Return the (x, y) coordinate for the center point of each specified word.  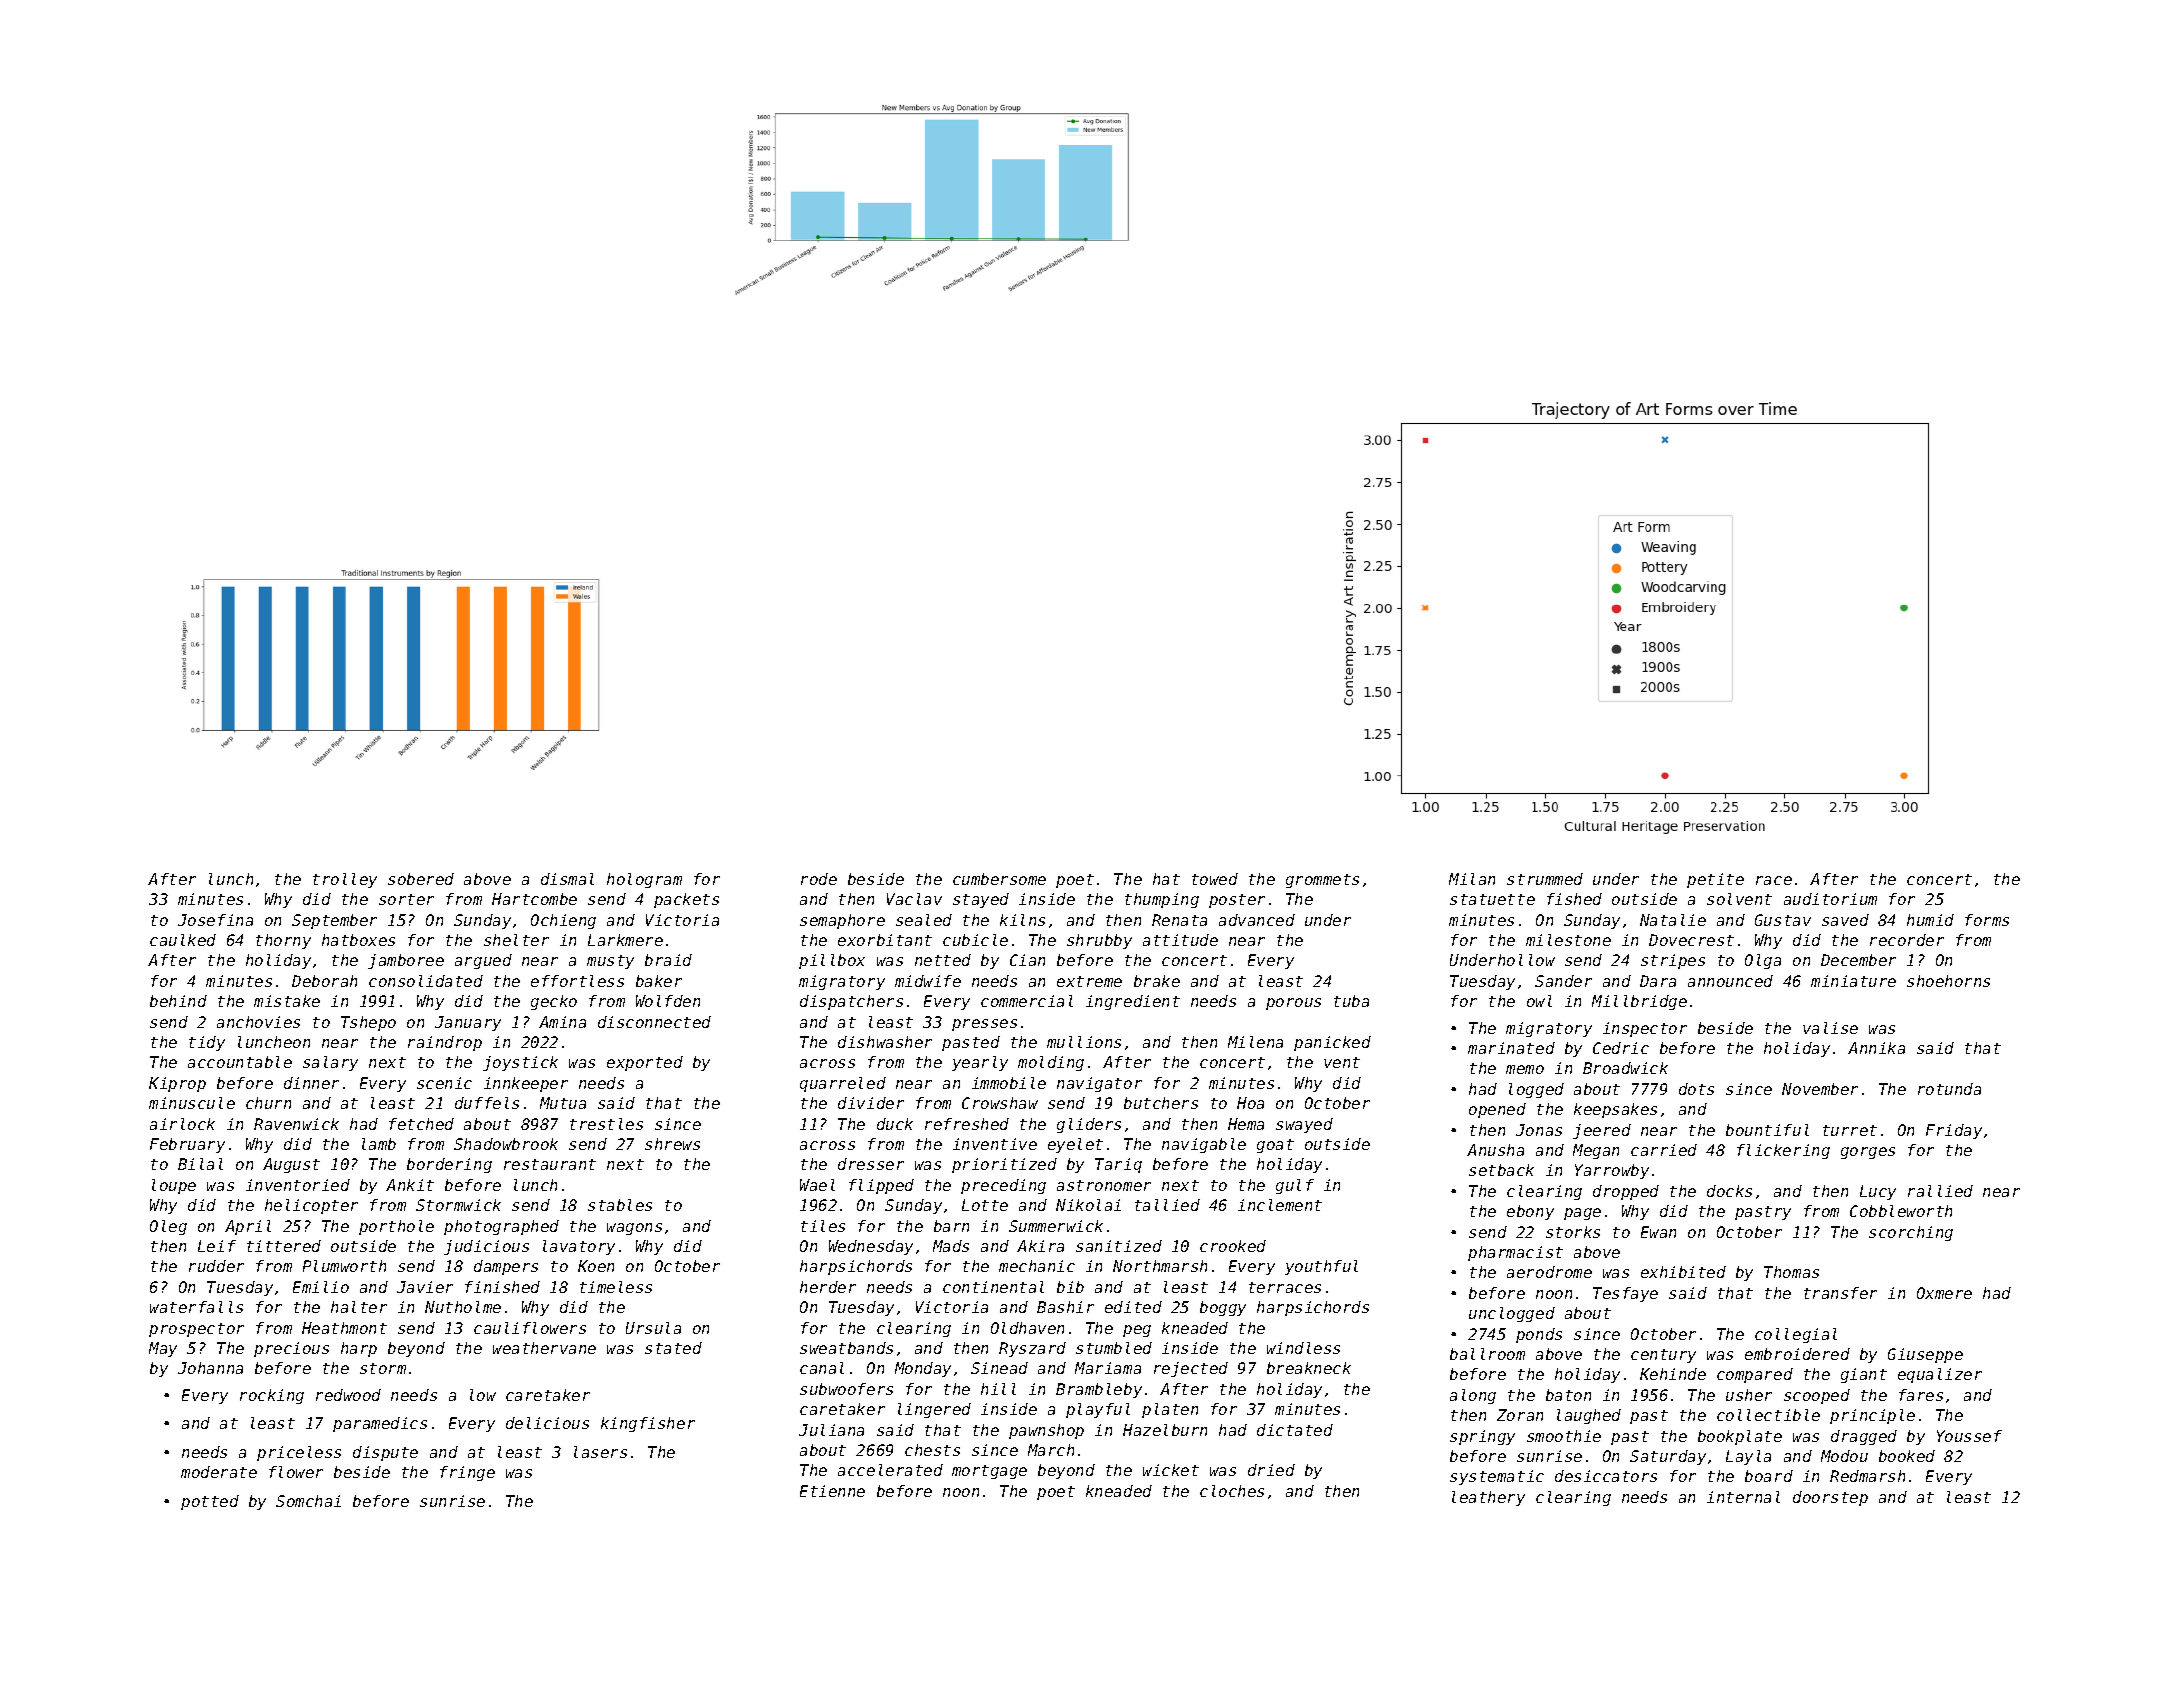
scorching (1911, 1233)
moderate (219, 1472)
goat (1275, 1146)
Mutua (563, 1103)
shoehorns (1948, 981)
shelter (516, 940)
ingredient (1133, 1002)
